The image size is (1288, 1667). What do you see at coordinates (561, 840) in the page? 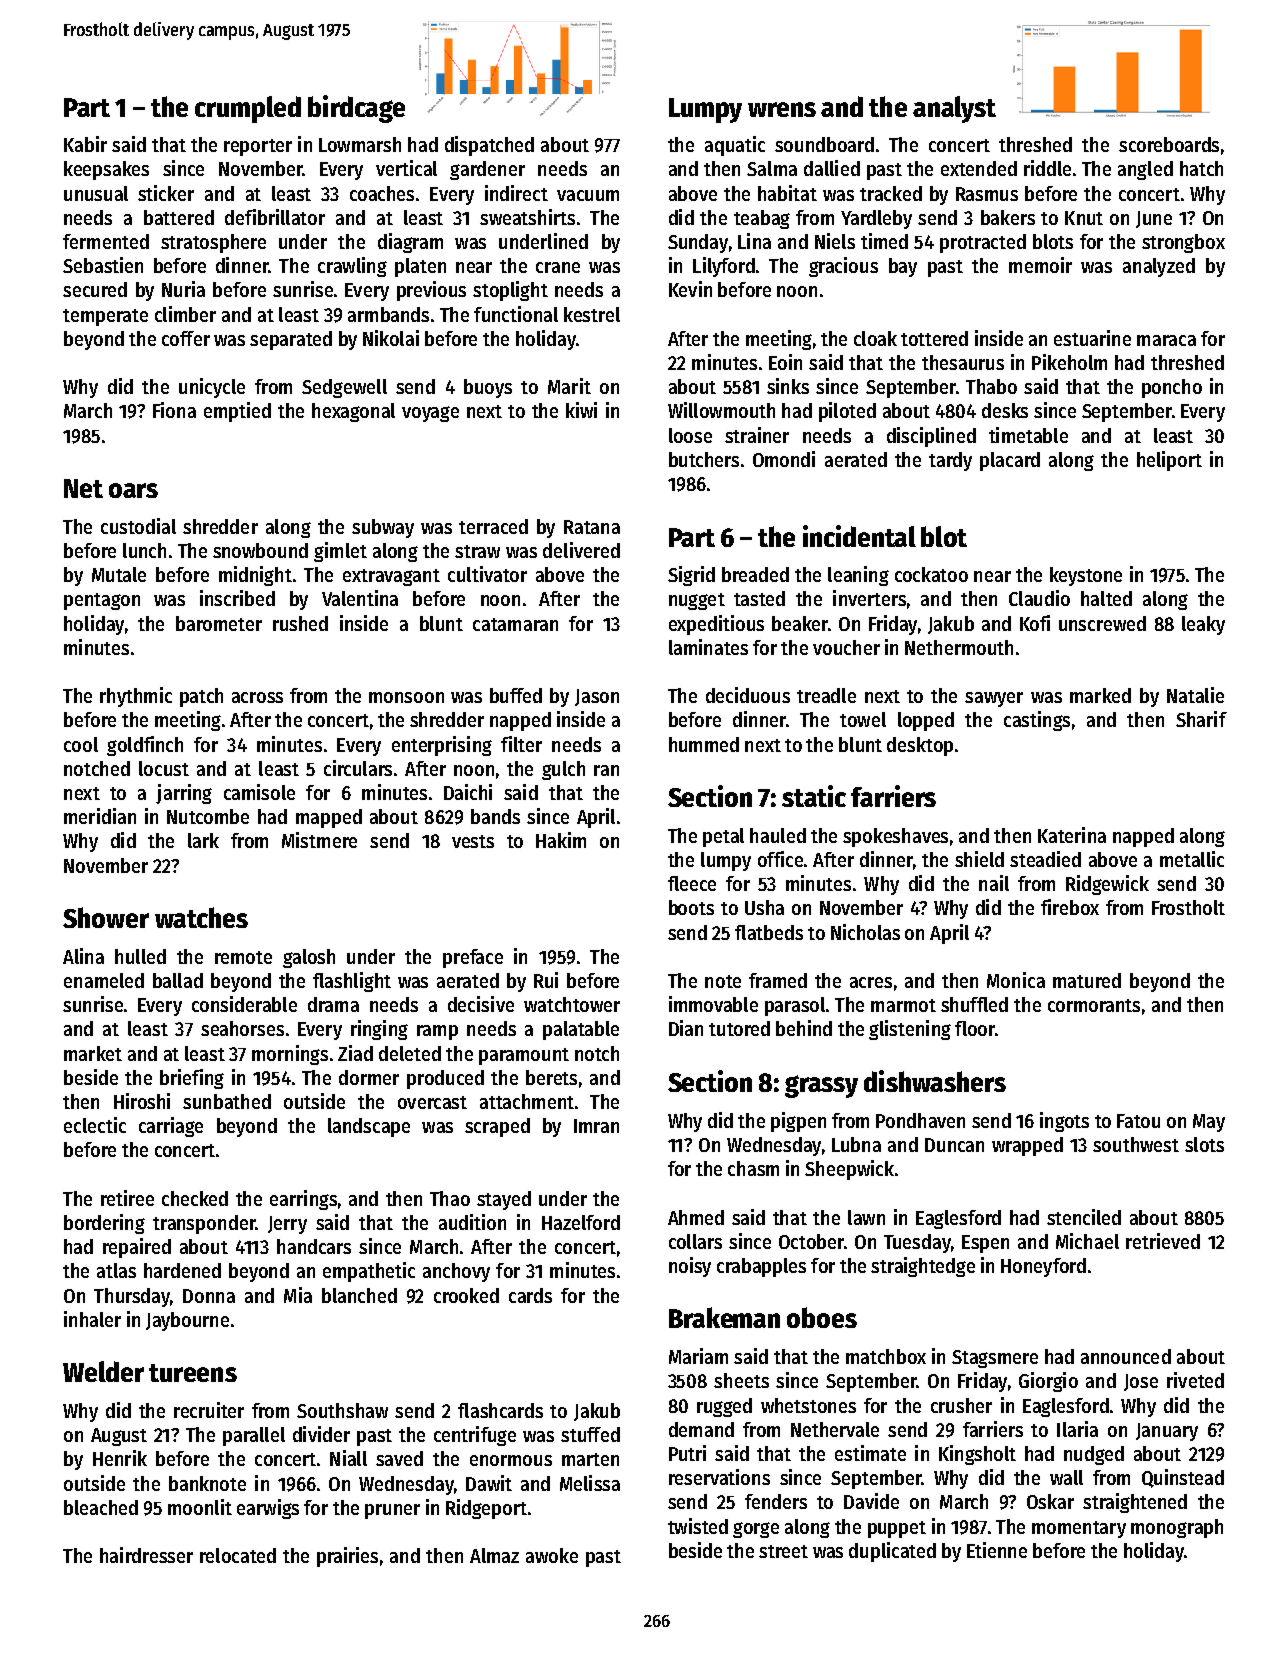
I see `Hakim` at bounding box center [561, 840].
